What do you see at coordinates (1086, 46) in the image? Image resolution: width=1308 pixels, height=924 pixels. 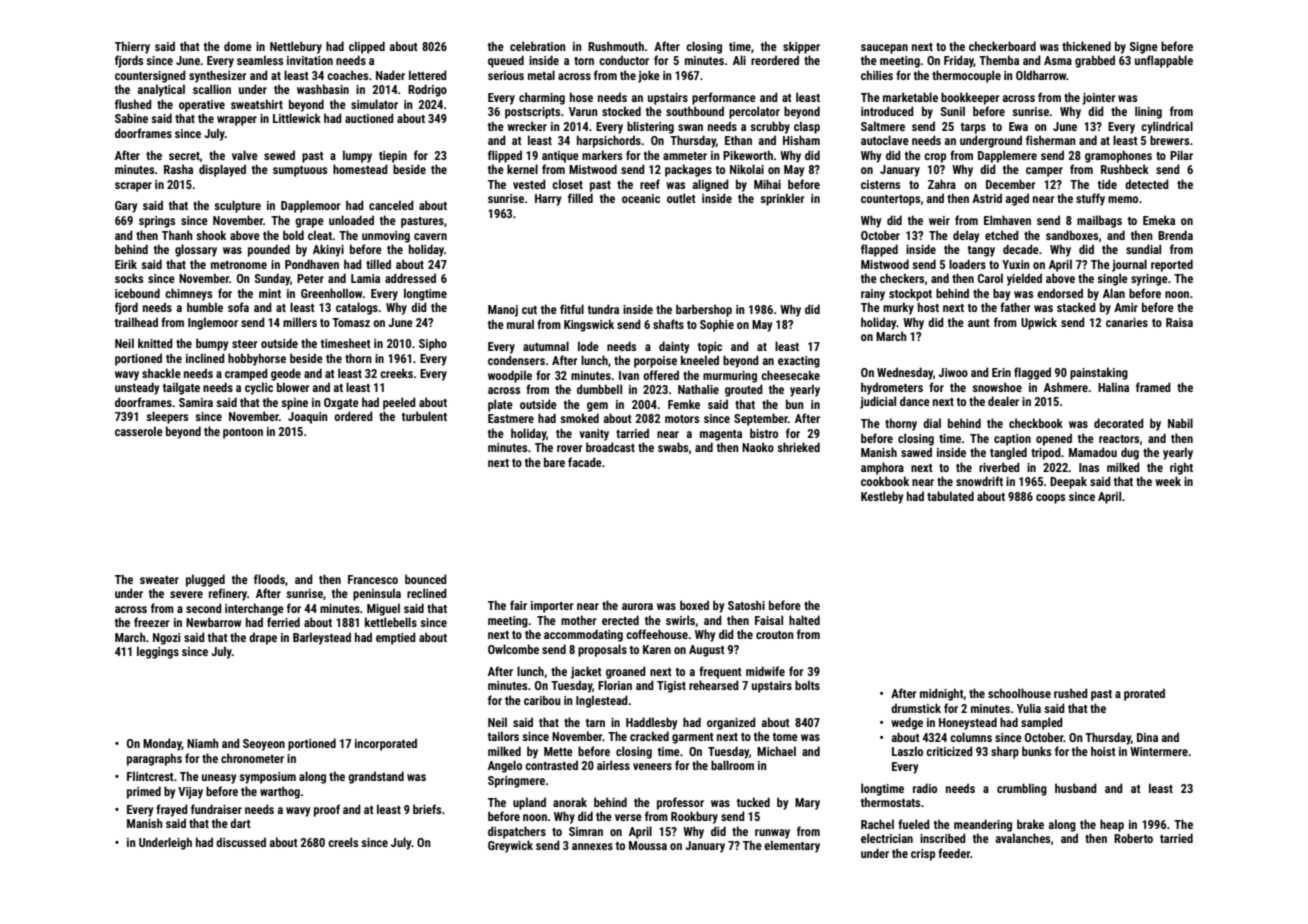 I see `thickened` at bounding box center [1086, 46].
